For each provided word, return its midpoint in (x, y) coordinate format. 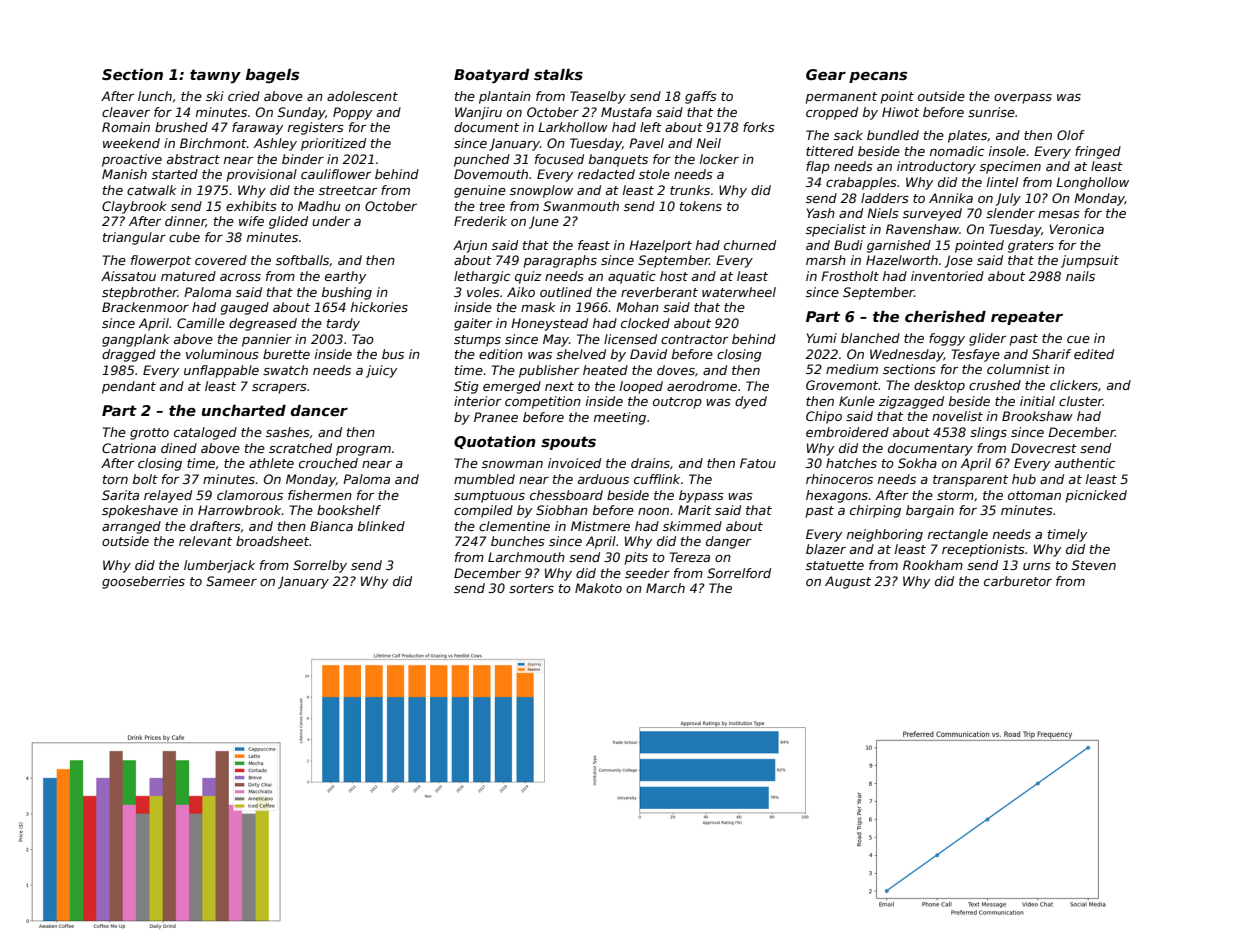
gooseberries (143, 582)
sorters (531, 588)
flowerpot (161, 261)
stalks (558, 74)
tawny (215, 76)
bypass (701, 496)
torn (115, 479)
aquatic (632, 277)
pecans (878, 77)
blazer (826, 549)
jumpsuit (1090, 261)
